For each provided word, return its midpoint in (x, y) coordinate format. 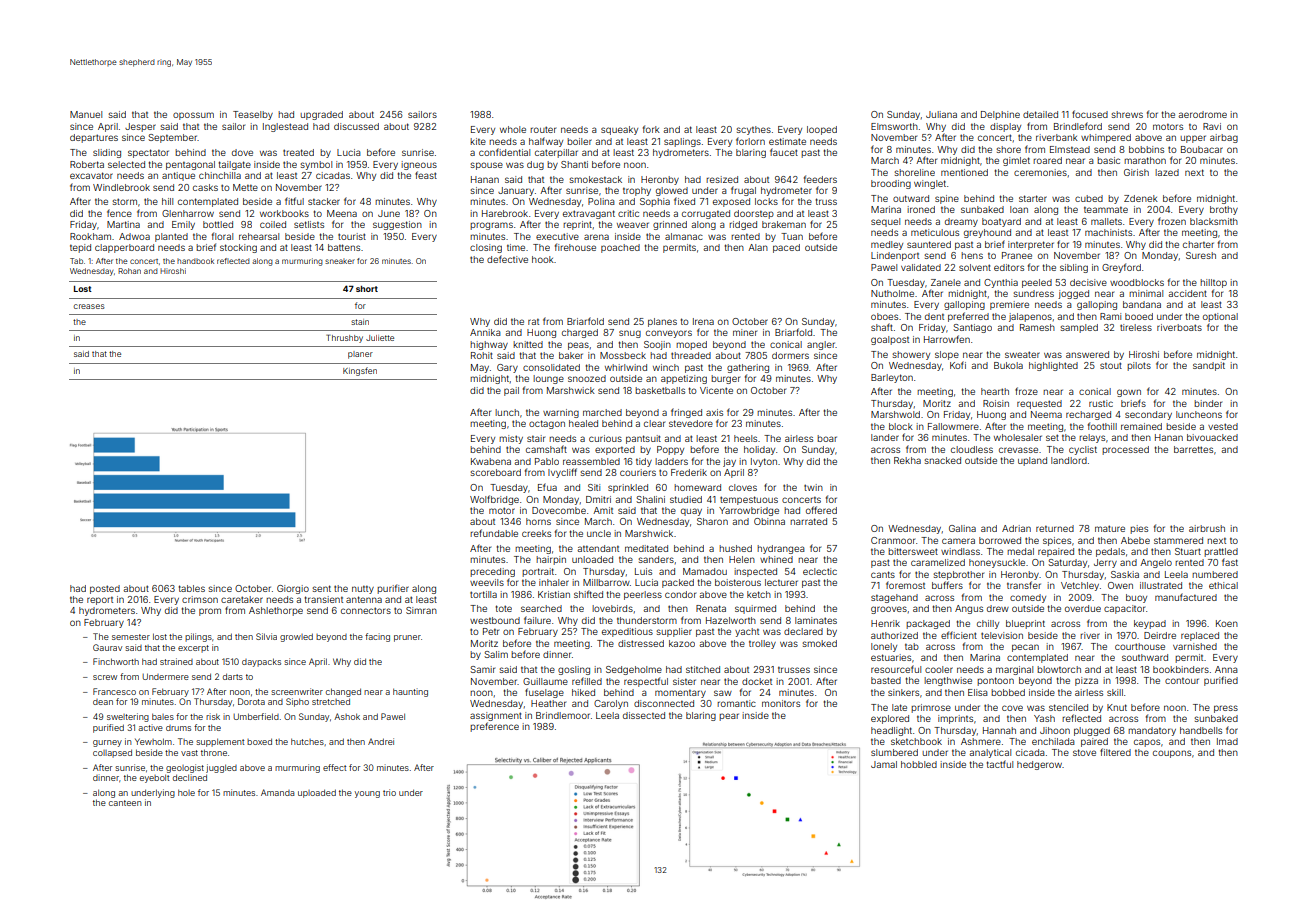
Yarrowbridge (749, 511)
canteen (125, 803)
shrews (1127, 114)
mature (1110, 528)
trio (389, 792)
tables (192, 588)
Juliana (941, 114)
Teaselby (253, 115)
